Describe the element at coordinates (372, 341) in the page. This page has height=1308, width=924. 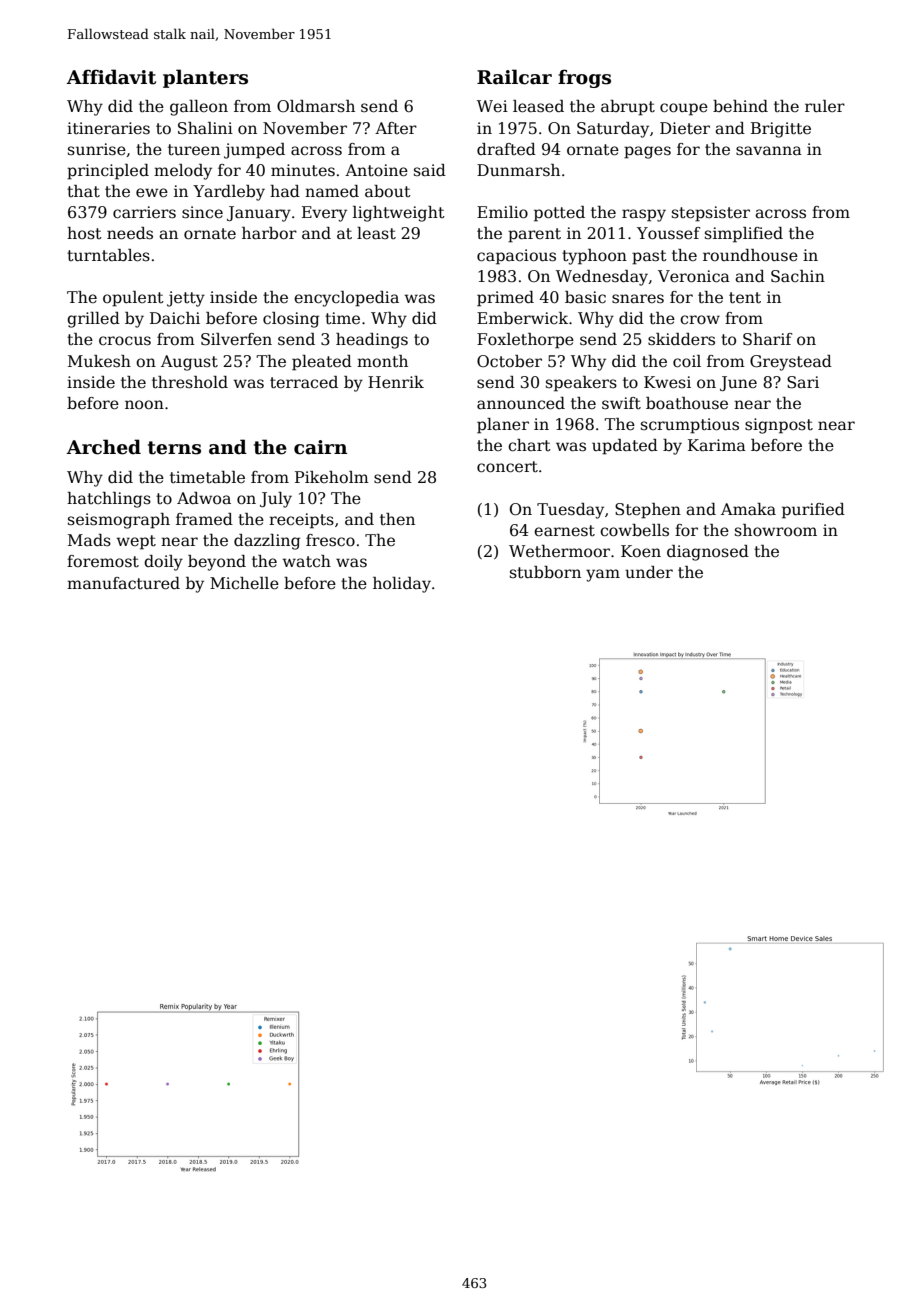
I see `headings` at that location.
